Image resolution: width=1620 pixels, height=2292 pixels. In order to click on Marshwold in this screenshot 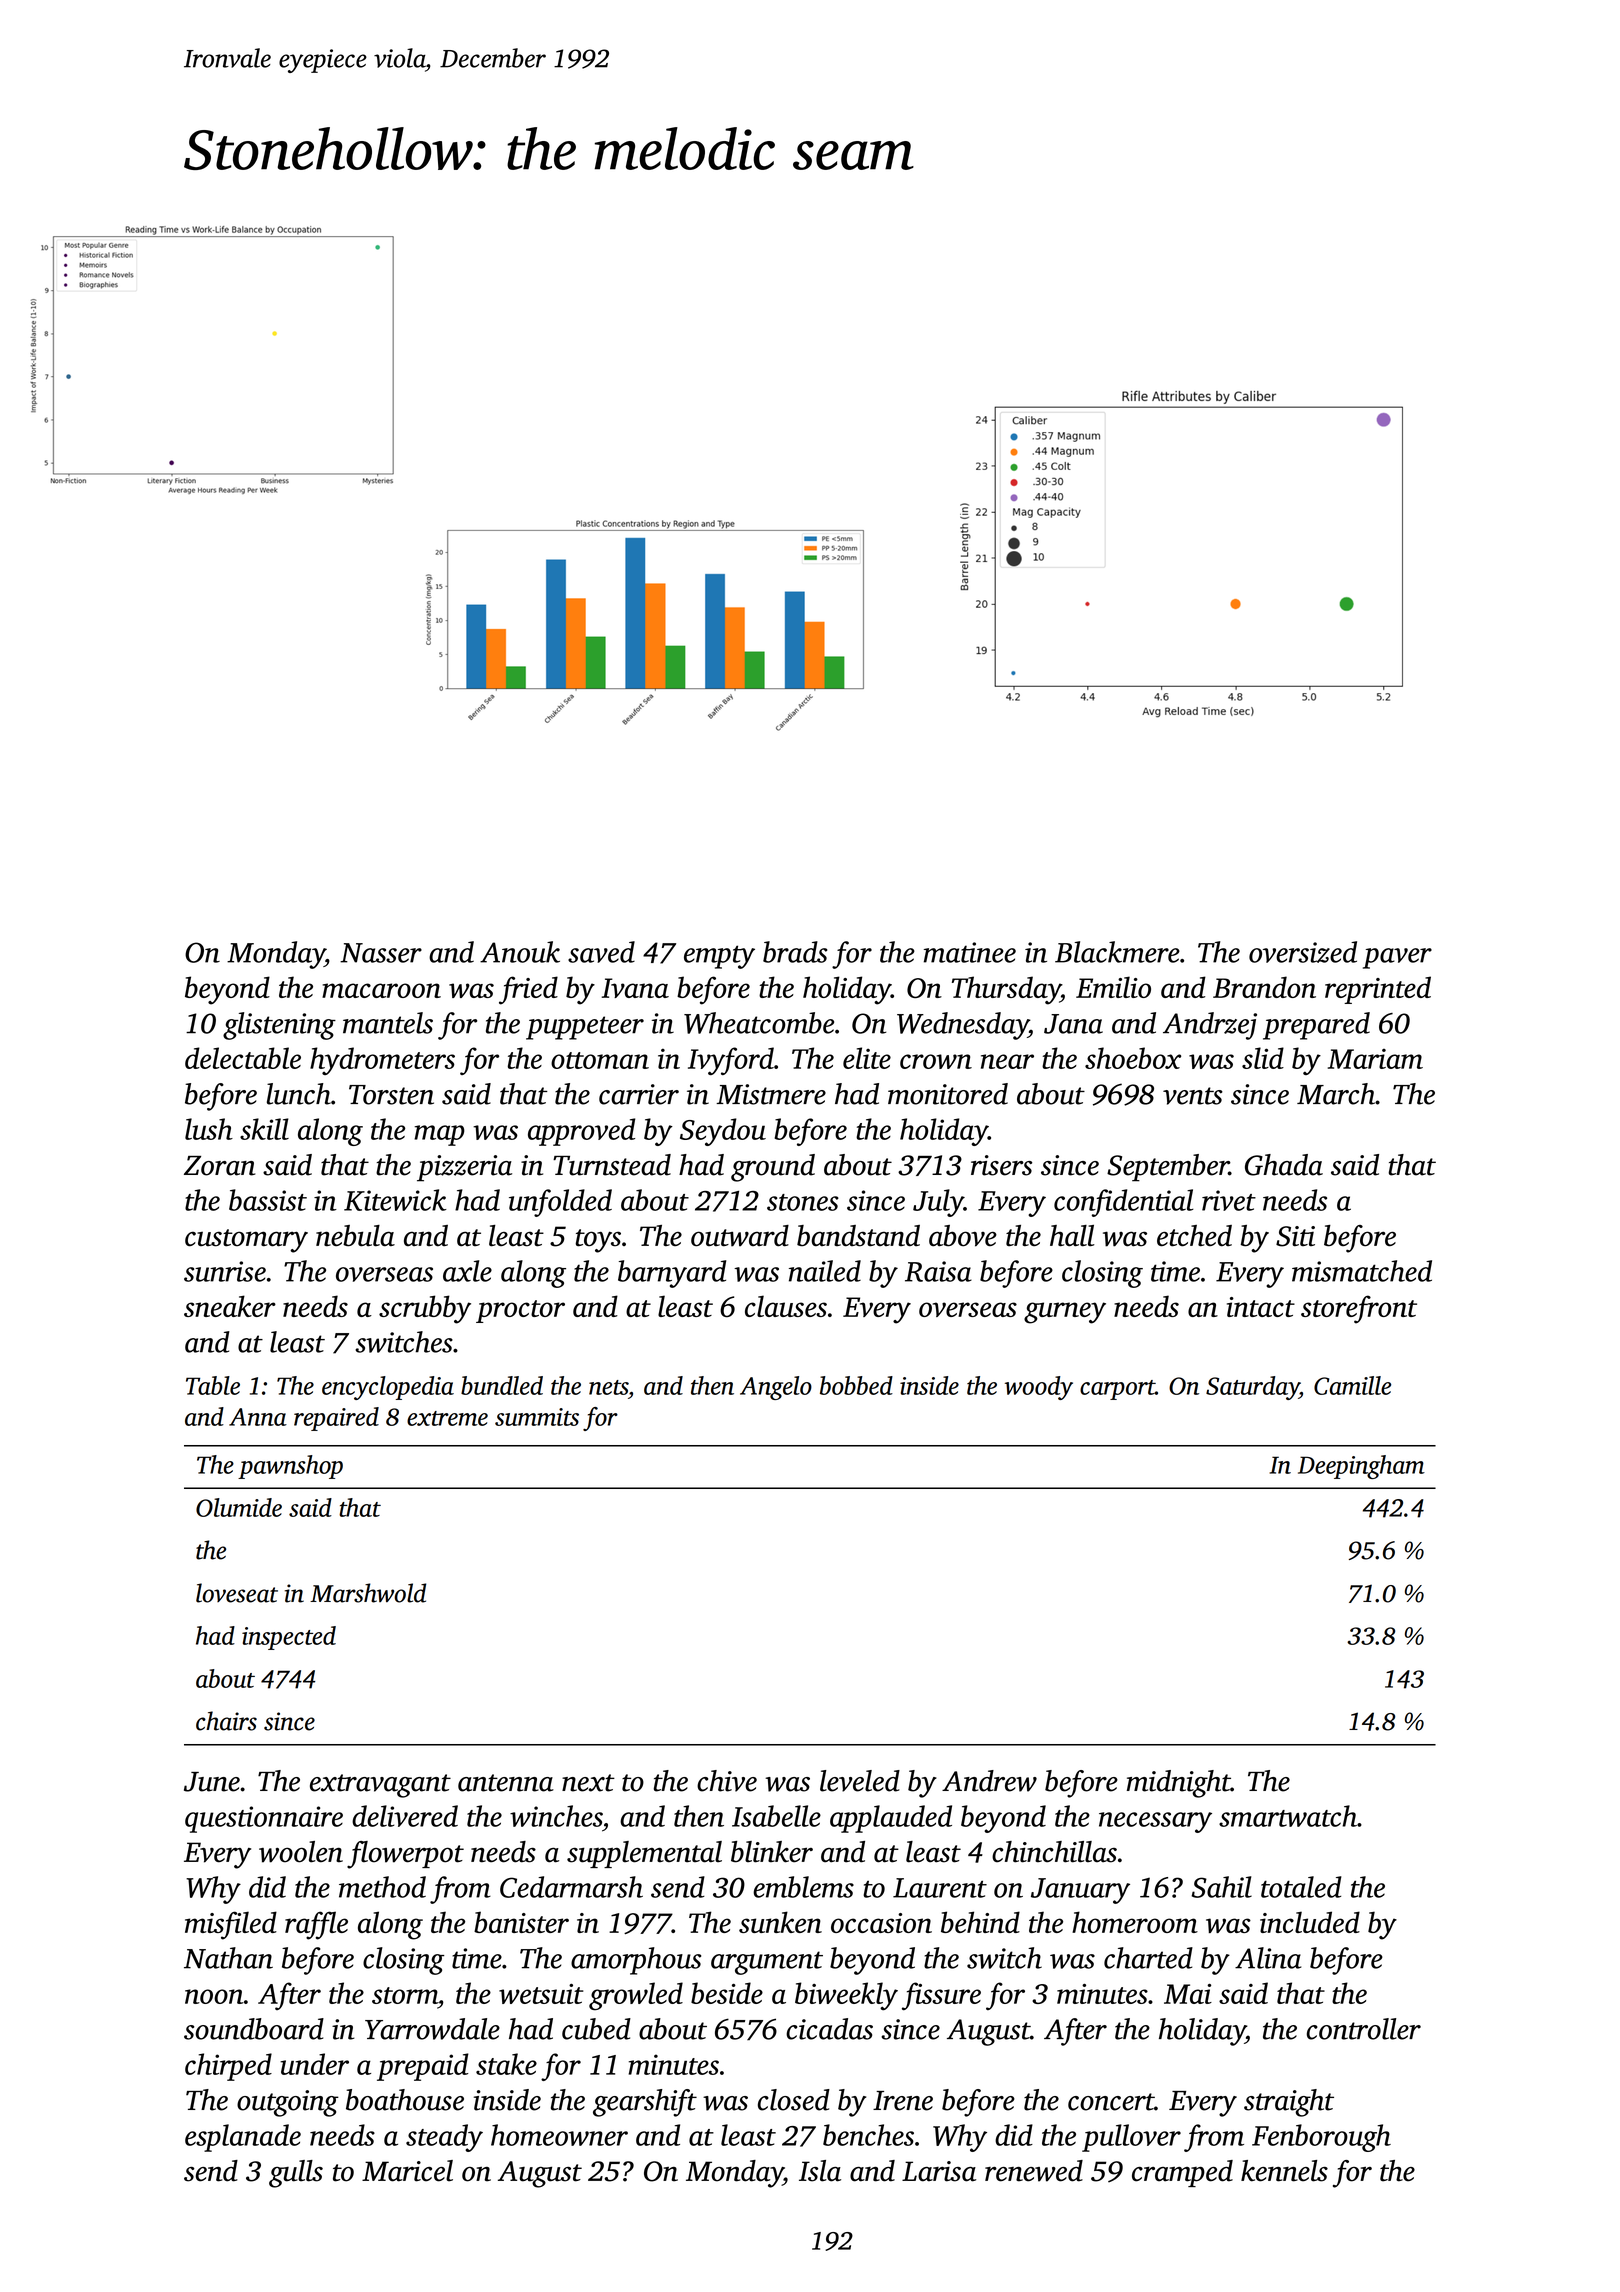, I will do `click(368, 1593)`.
